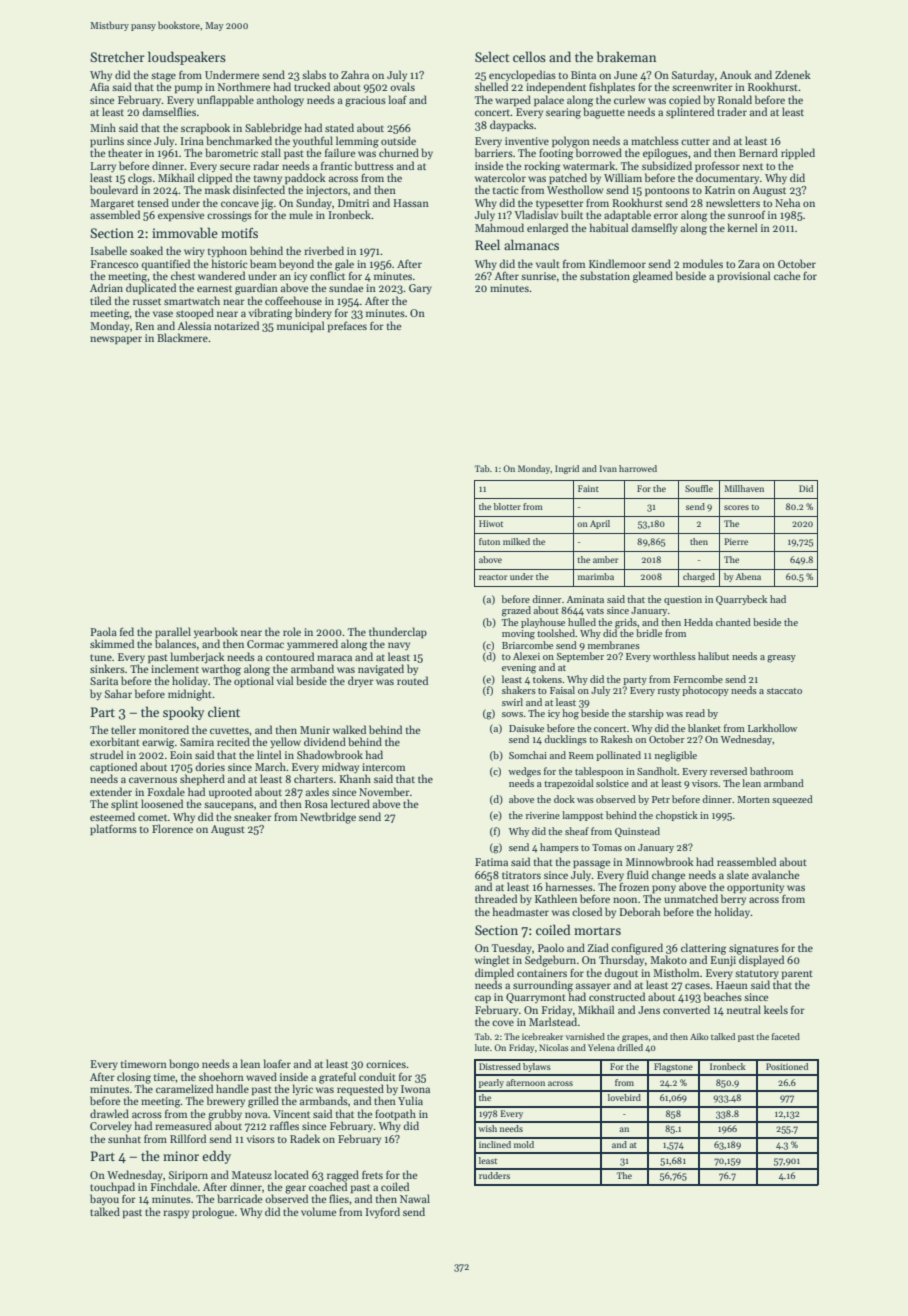 The width and height of the screenshot is (908, 1316). I want to click on charters, so click(313, 778).
